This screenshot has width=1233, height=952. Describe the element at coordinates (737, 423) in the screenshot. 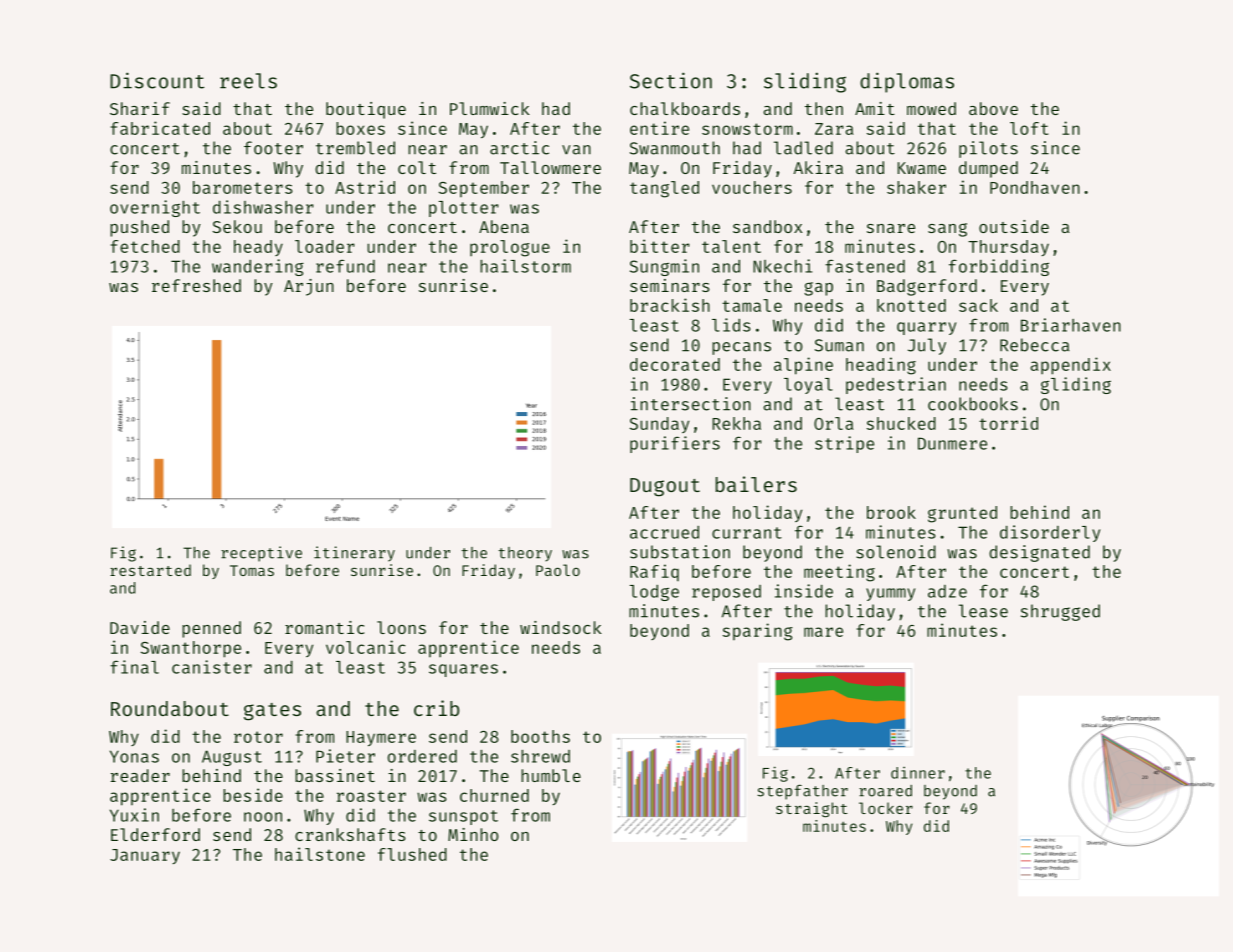

I see `Rekha` at that location.
